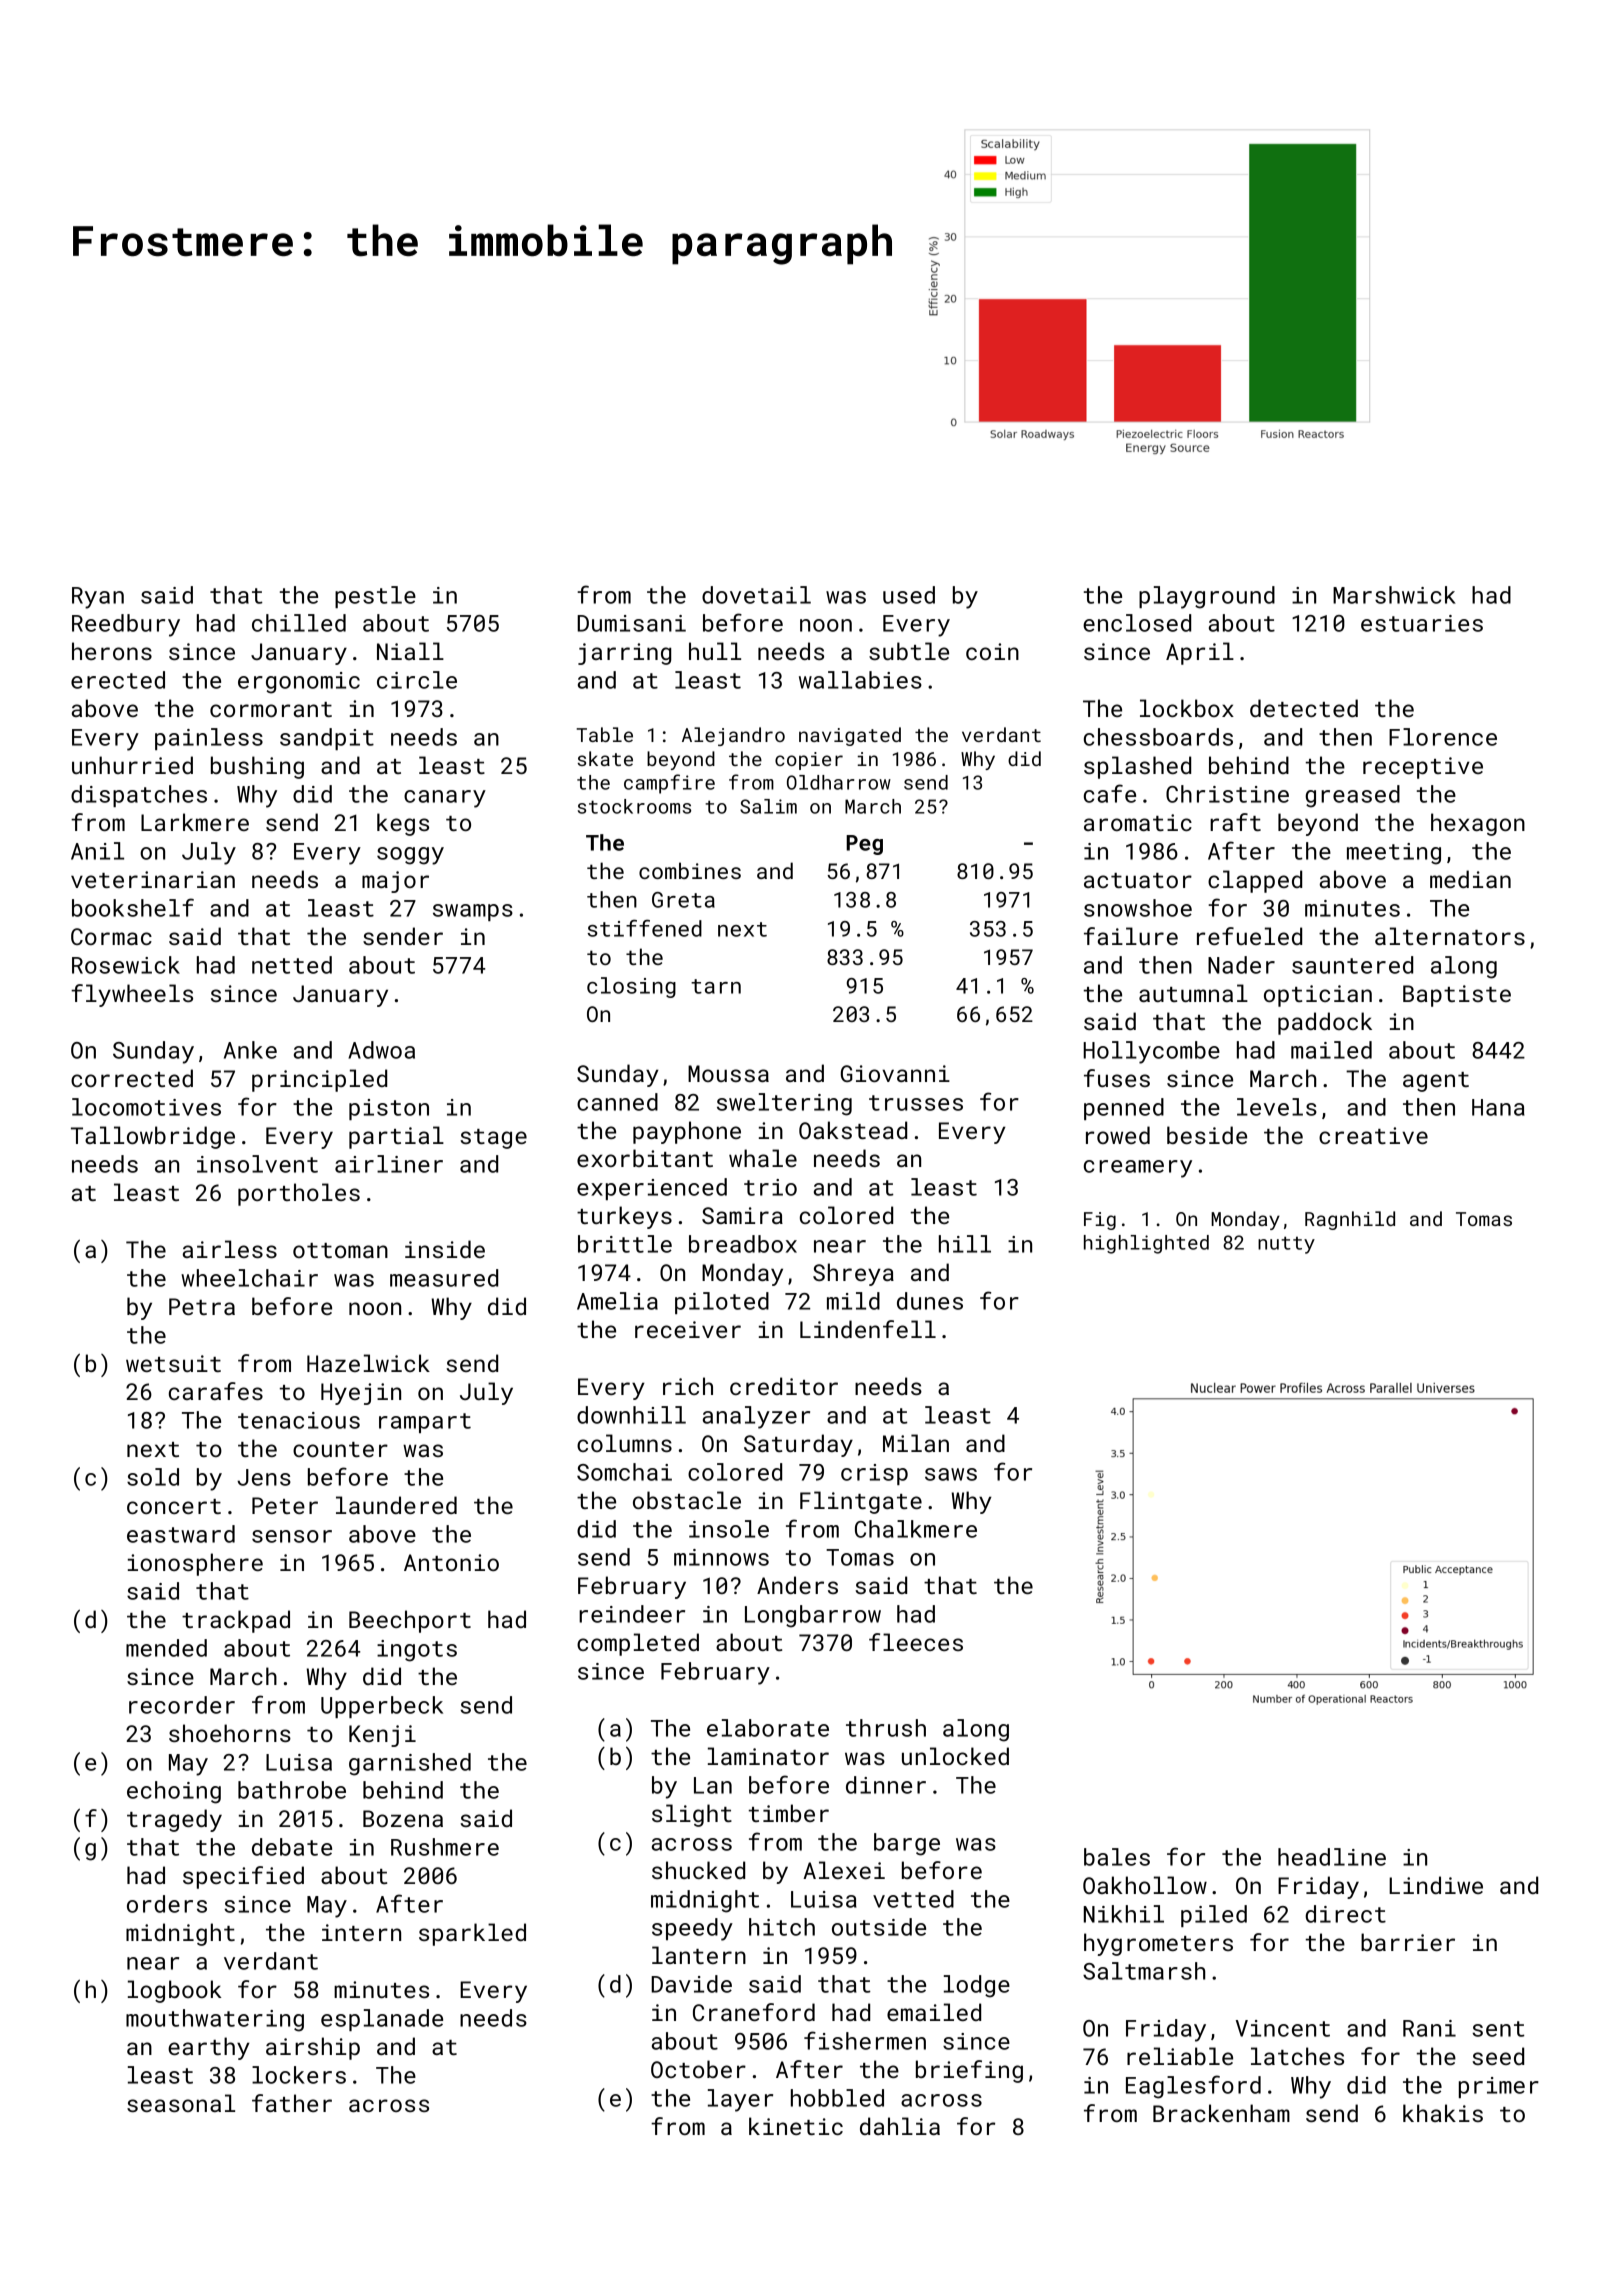  Describe the element at coordinates (98, 598) in the page. I see `Ryan` at that location.
